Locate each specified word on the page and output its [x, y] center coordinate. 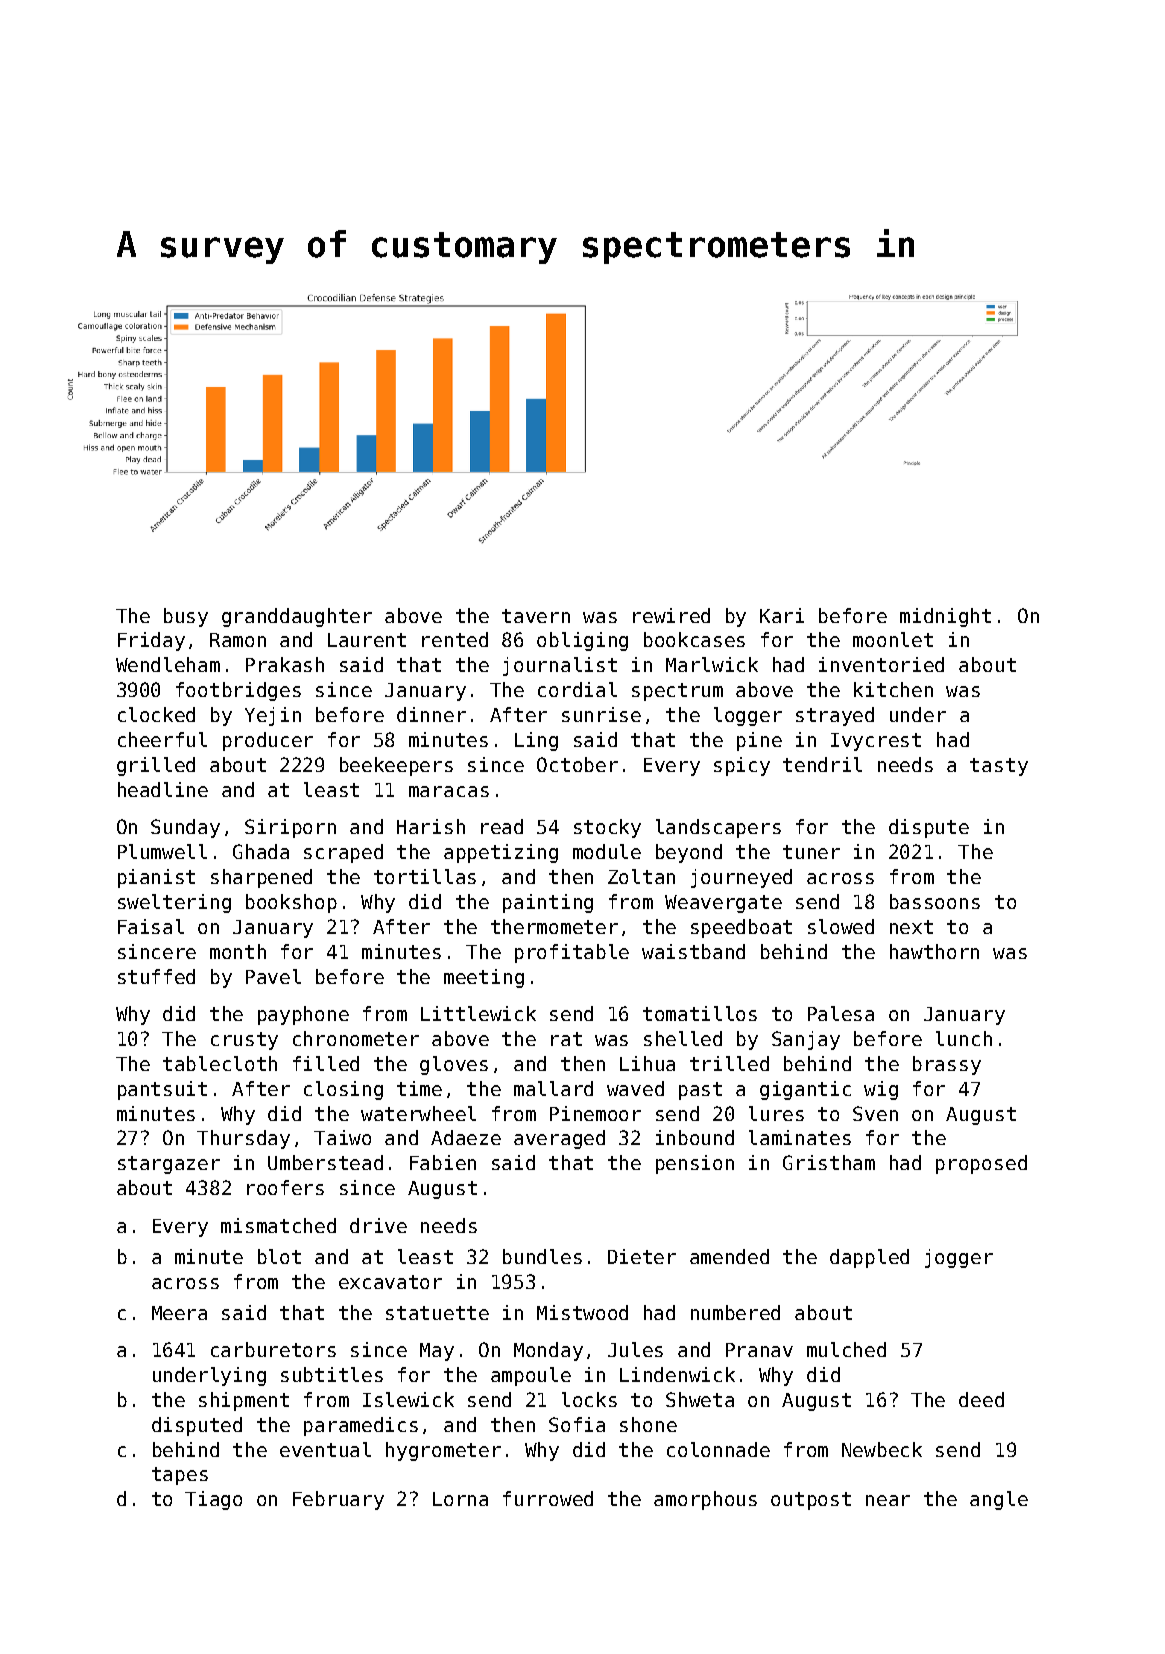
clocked [156, 714]
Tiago [213, 1500]
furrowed [548, 1498]
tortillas [425, 876]
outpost [811, 1501]
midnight [945, 617]
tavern [536, 616]
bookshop [291, 903]
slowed [841, 926]
